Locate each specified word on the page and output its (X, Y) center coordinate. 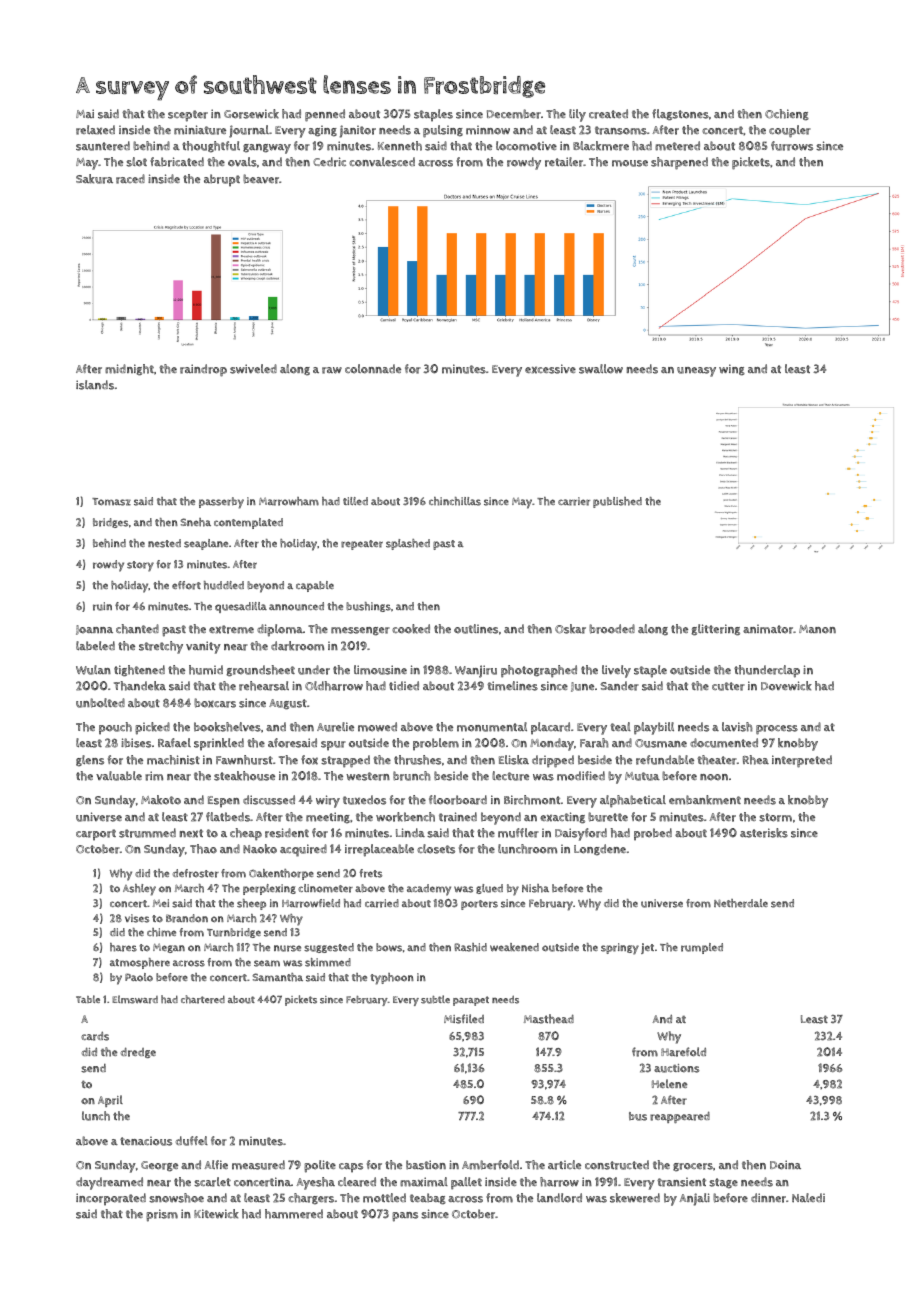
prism (162, 1215)
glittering (715, 630)
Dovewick (786, 686)
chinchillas (455, 501)
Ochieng (787, 115)
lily (577, 115)
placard (550, 728)
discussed (269, 800)
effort (186, 585)
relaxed (95, 130)
